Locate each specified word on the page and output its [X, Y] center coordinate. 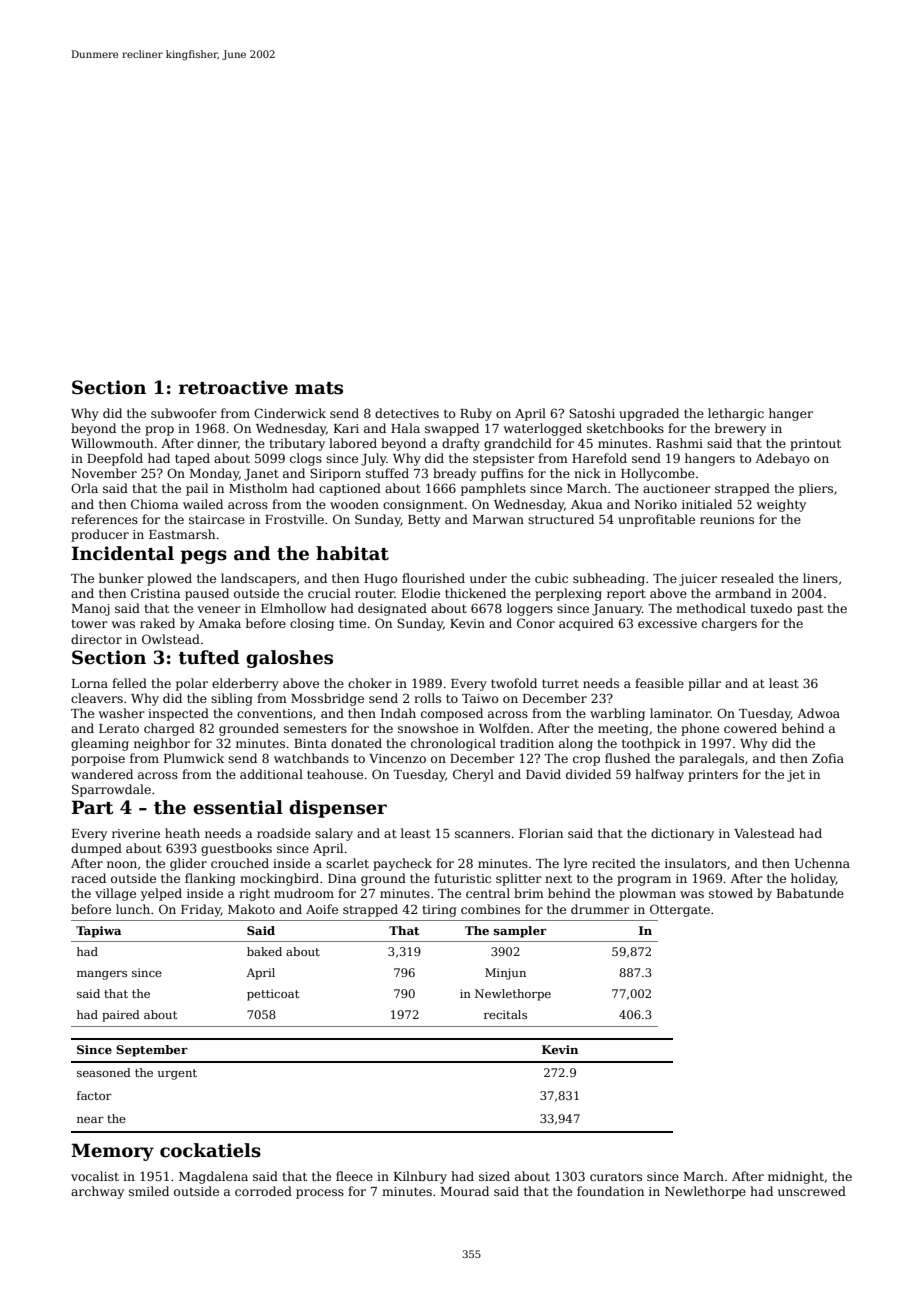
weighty [781, 505]
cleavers [97, 698]
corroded [263, 1191]
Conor [536, 623]
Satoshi [592, 413]
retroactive [233, 387]
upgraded [649, 414]
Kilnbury [420, 1177]
